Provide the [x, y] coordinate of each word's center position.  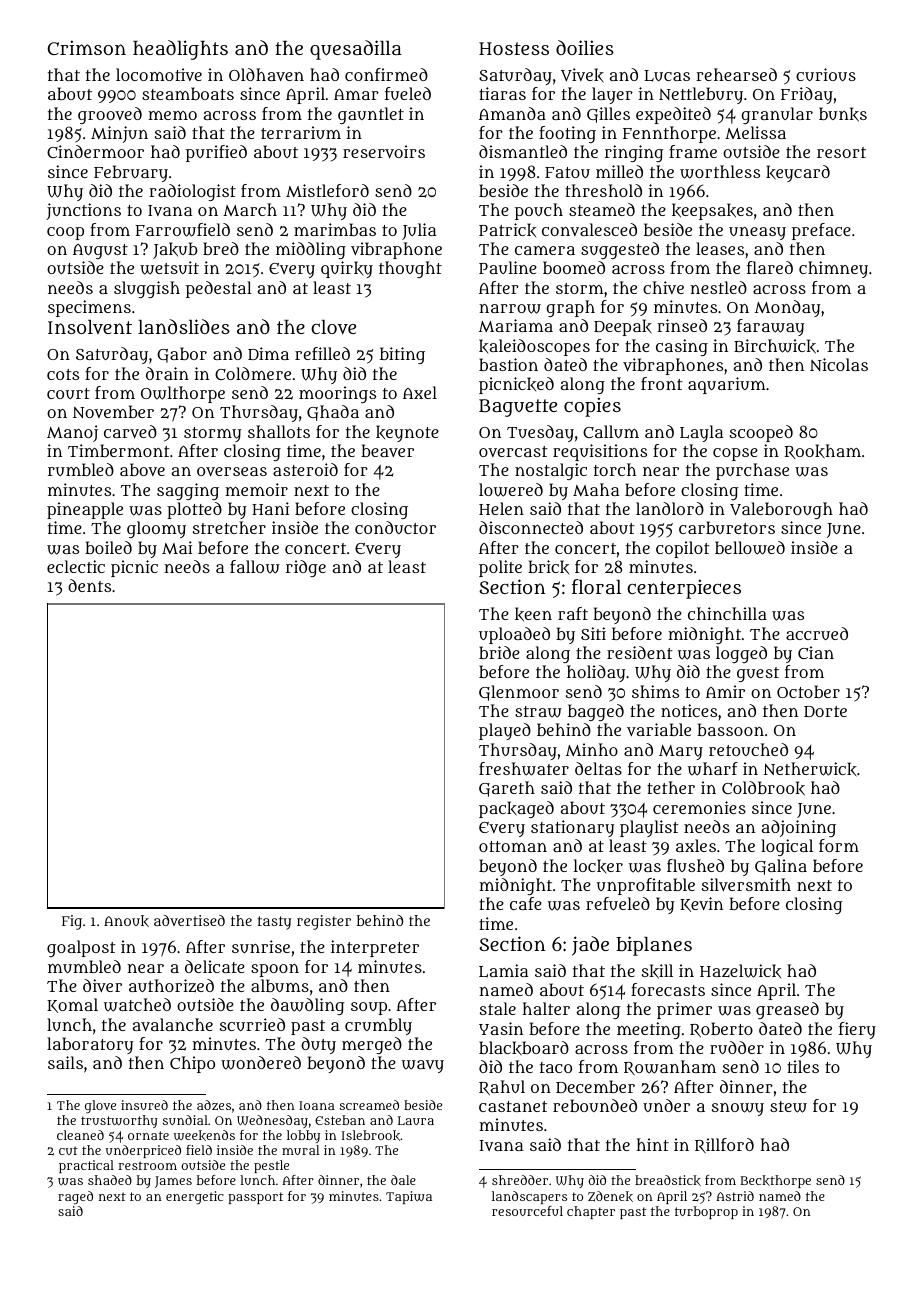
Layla [701, 433]
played [505, 731]
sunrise [261, 946]
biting [402, 355]
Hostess [514, 48]
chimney [833, 269]
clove [333, 327]
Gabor [182, 355]
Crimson [87, 47]
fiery [857, 1030]
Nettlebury [701, 95]
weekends [204, 1135]
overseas [232, 471]
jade [590, 946]
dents [89, 585]
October [808, 691]
